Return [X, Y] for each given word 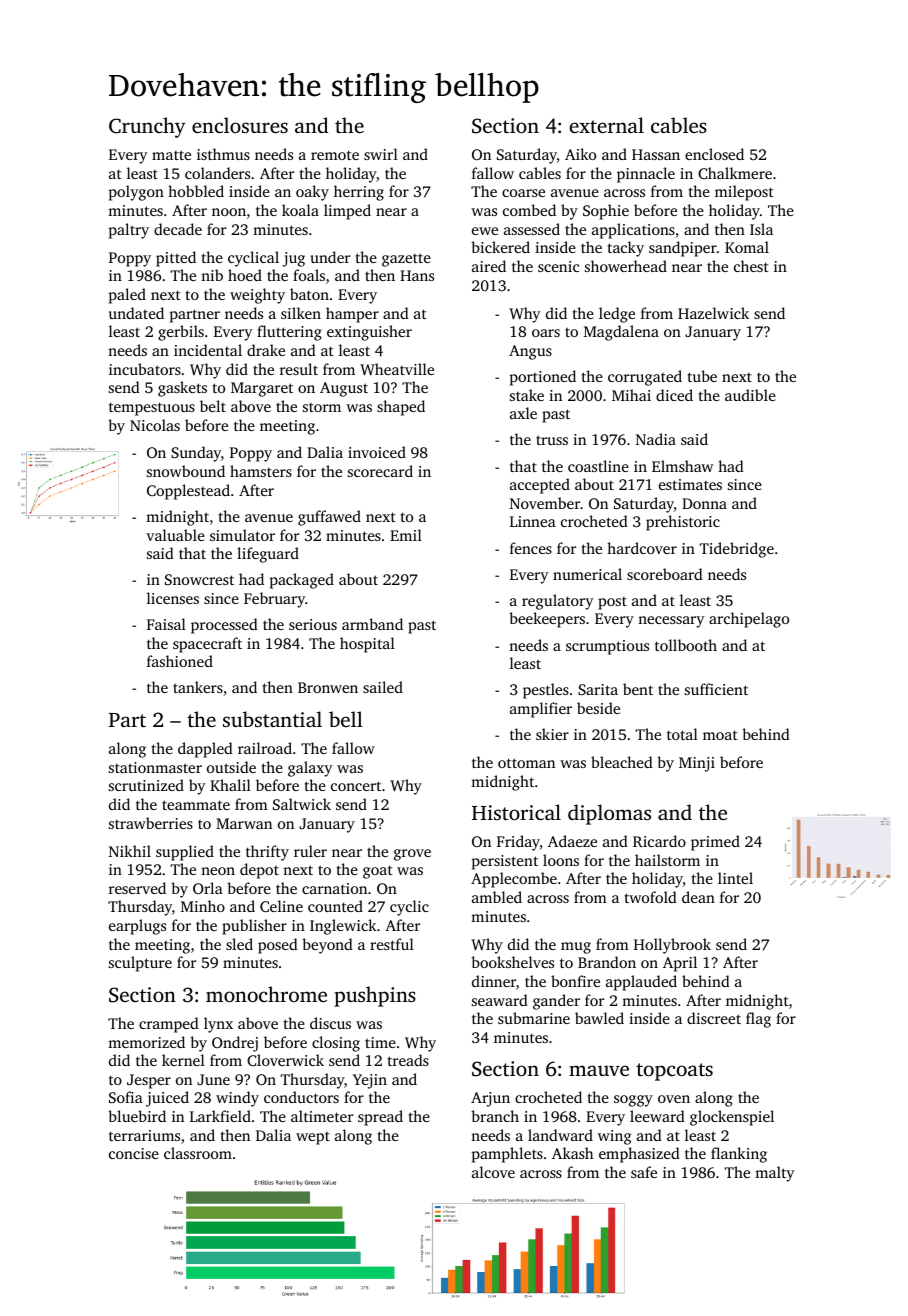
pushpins [375, 996]
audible [750, 395]
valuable [175, 535]
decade [178, 229]
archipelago [749, 620]
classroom [198, 1153]
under [330, 257]
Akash [572, 1153]
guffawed [329, 518]
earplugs [137, 927]
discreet [714, 1018]
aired [489, 266]
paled [127, 296]
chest [751, 266]
